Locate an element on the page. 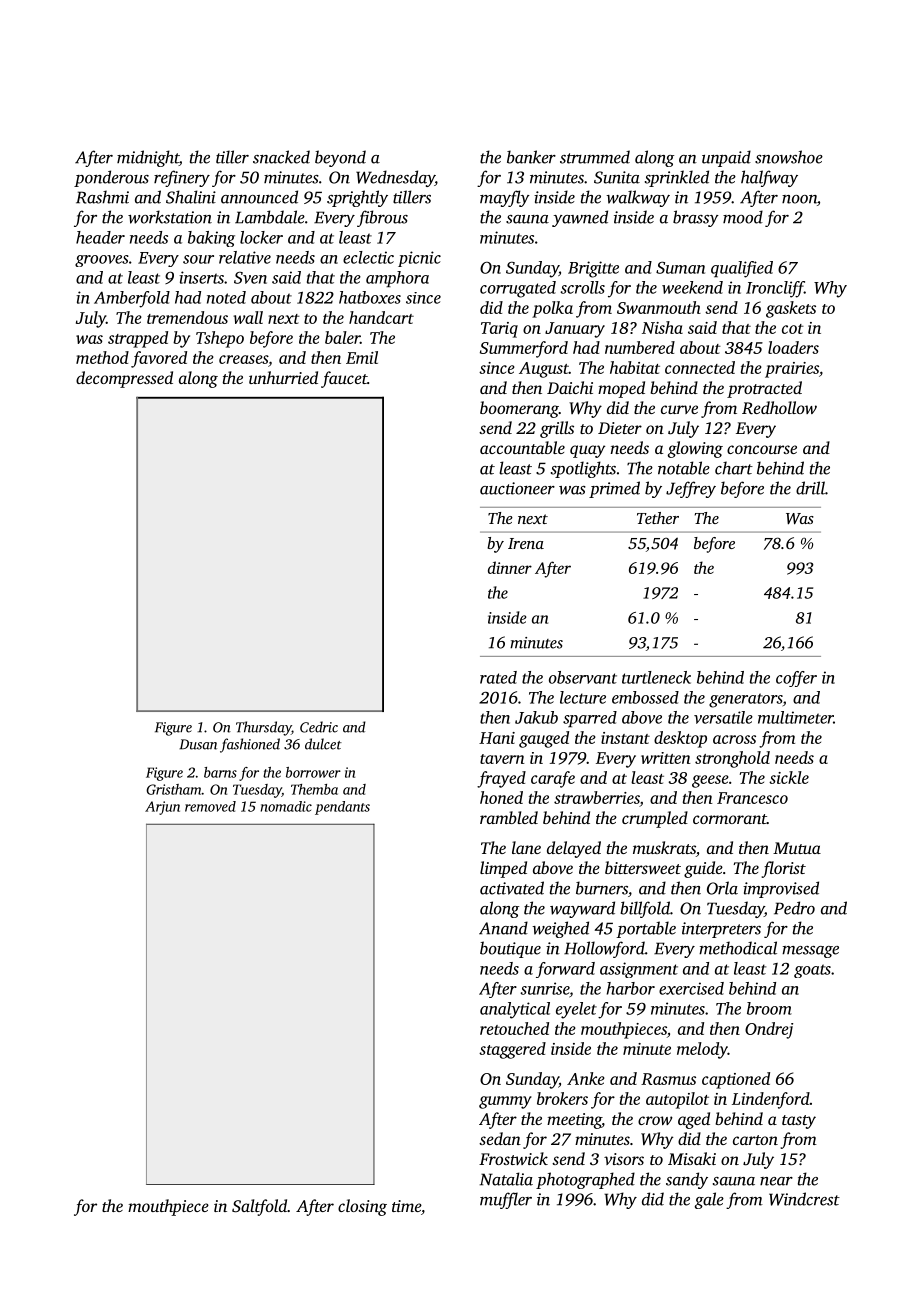  midnight is located at coordinates (148, 158).
